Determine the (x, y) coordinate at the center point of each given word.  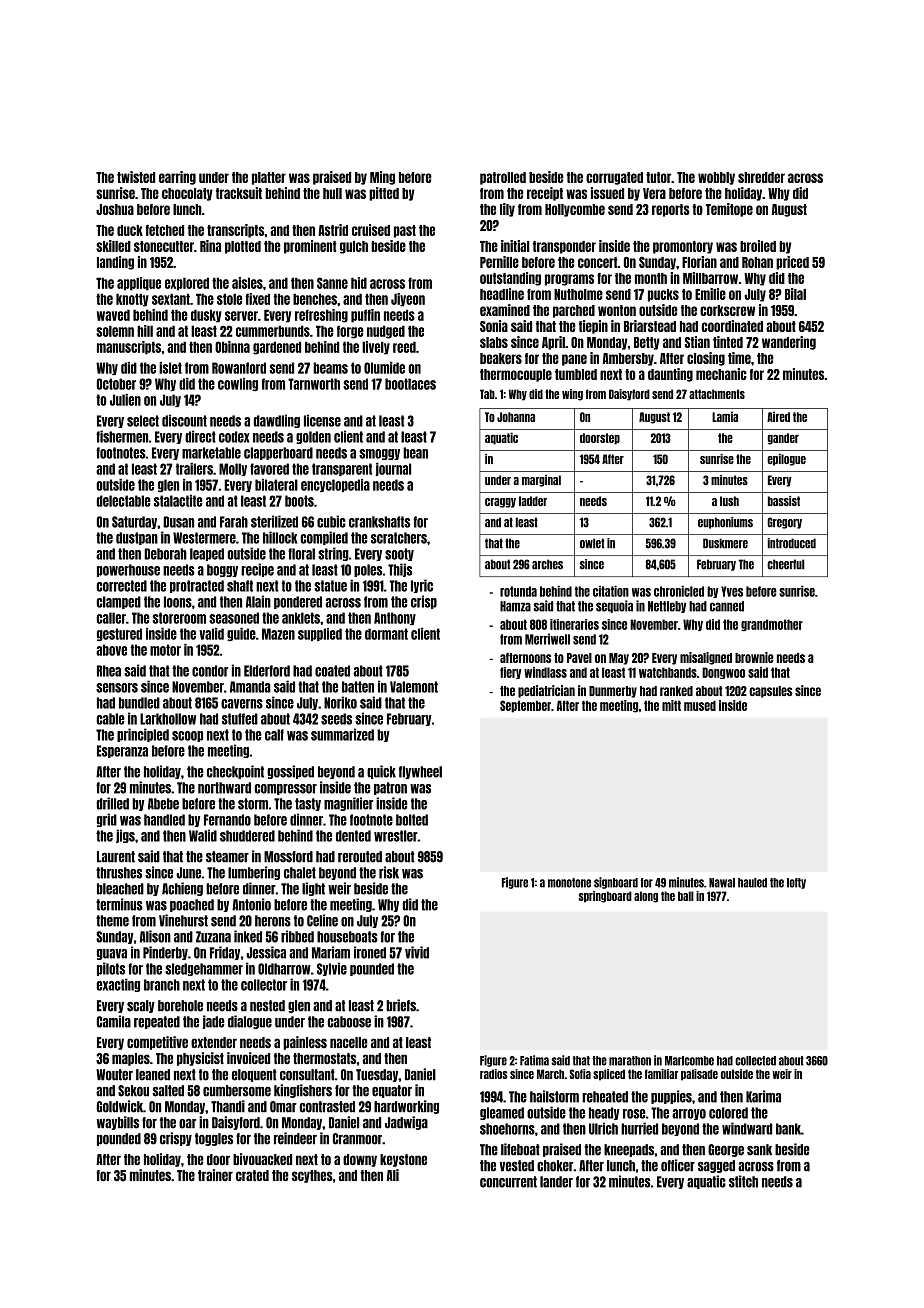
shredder (761, 177)
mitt (671, 705)
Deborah (165, 554)
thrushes (119, 873)
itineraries (574, 624)
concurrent (508, 1182)
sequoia (614, 606)
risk (389, 872)
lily (507, 210)
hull (332, 193)
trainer (215, 1175)
